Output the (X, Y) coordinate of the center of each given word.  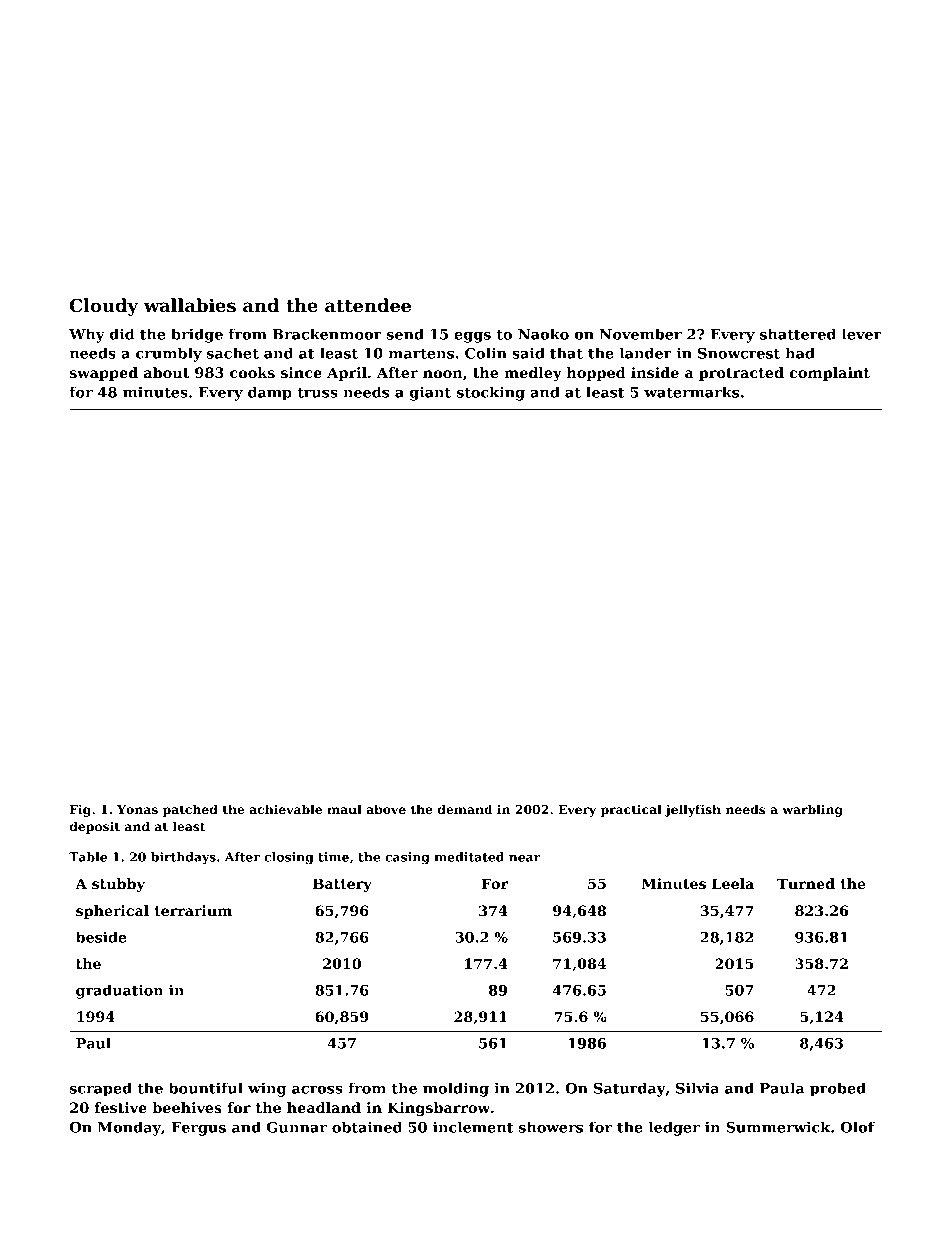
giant (430, 393)
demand (465, 809)
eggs (472, 337)
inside (655, 372)
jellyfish (693, 810)
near (525, 858)
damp (270, 393)
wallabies (190, 305)
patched (190, 810)
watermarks (691, 392)
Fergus (198, 1129)
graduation (119, 991)
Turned (806, 883)
